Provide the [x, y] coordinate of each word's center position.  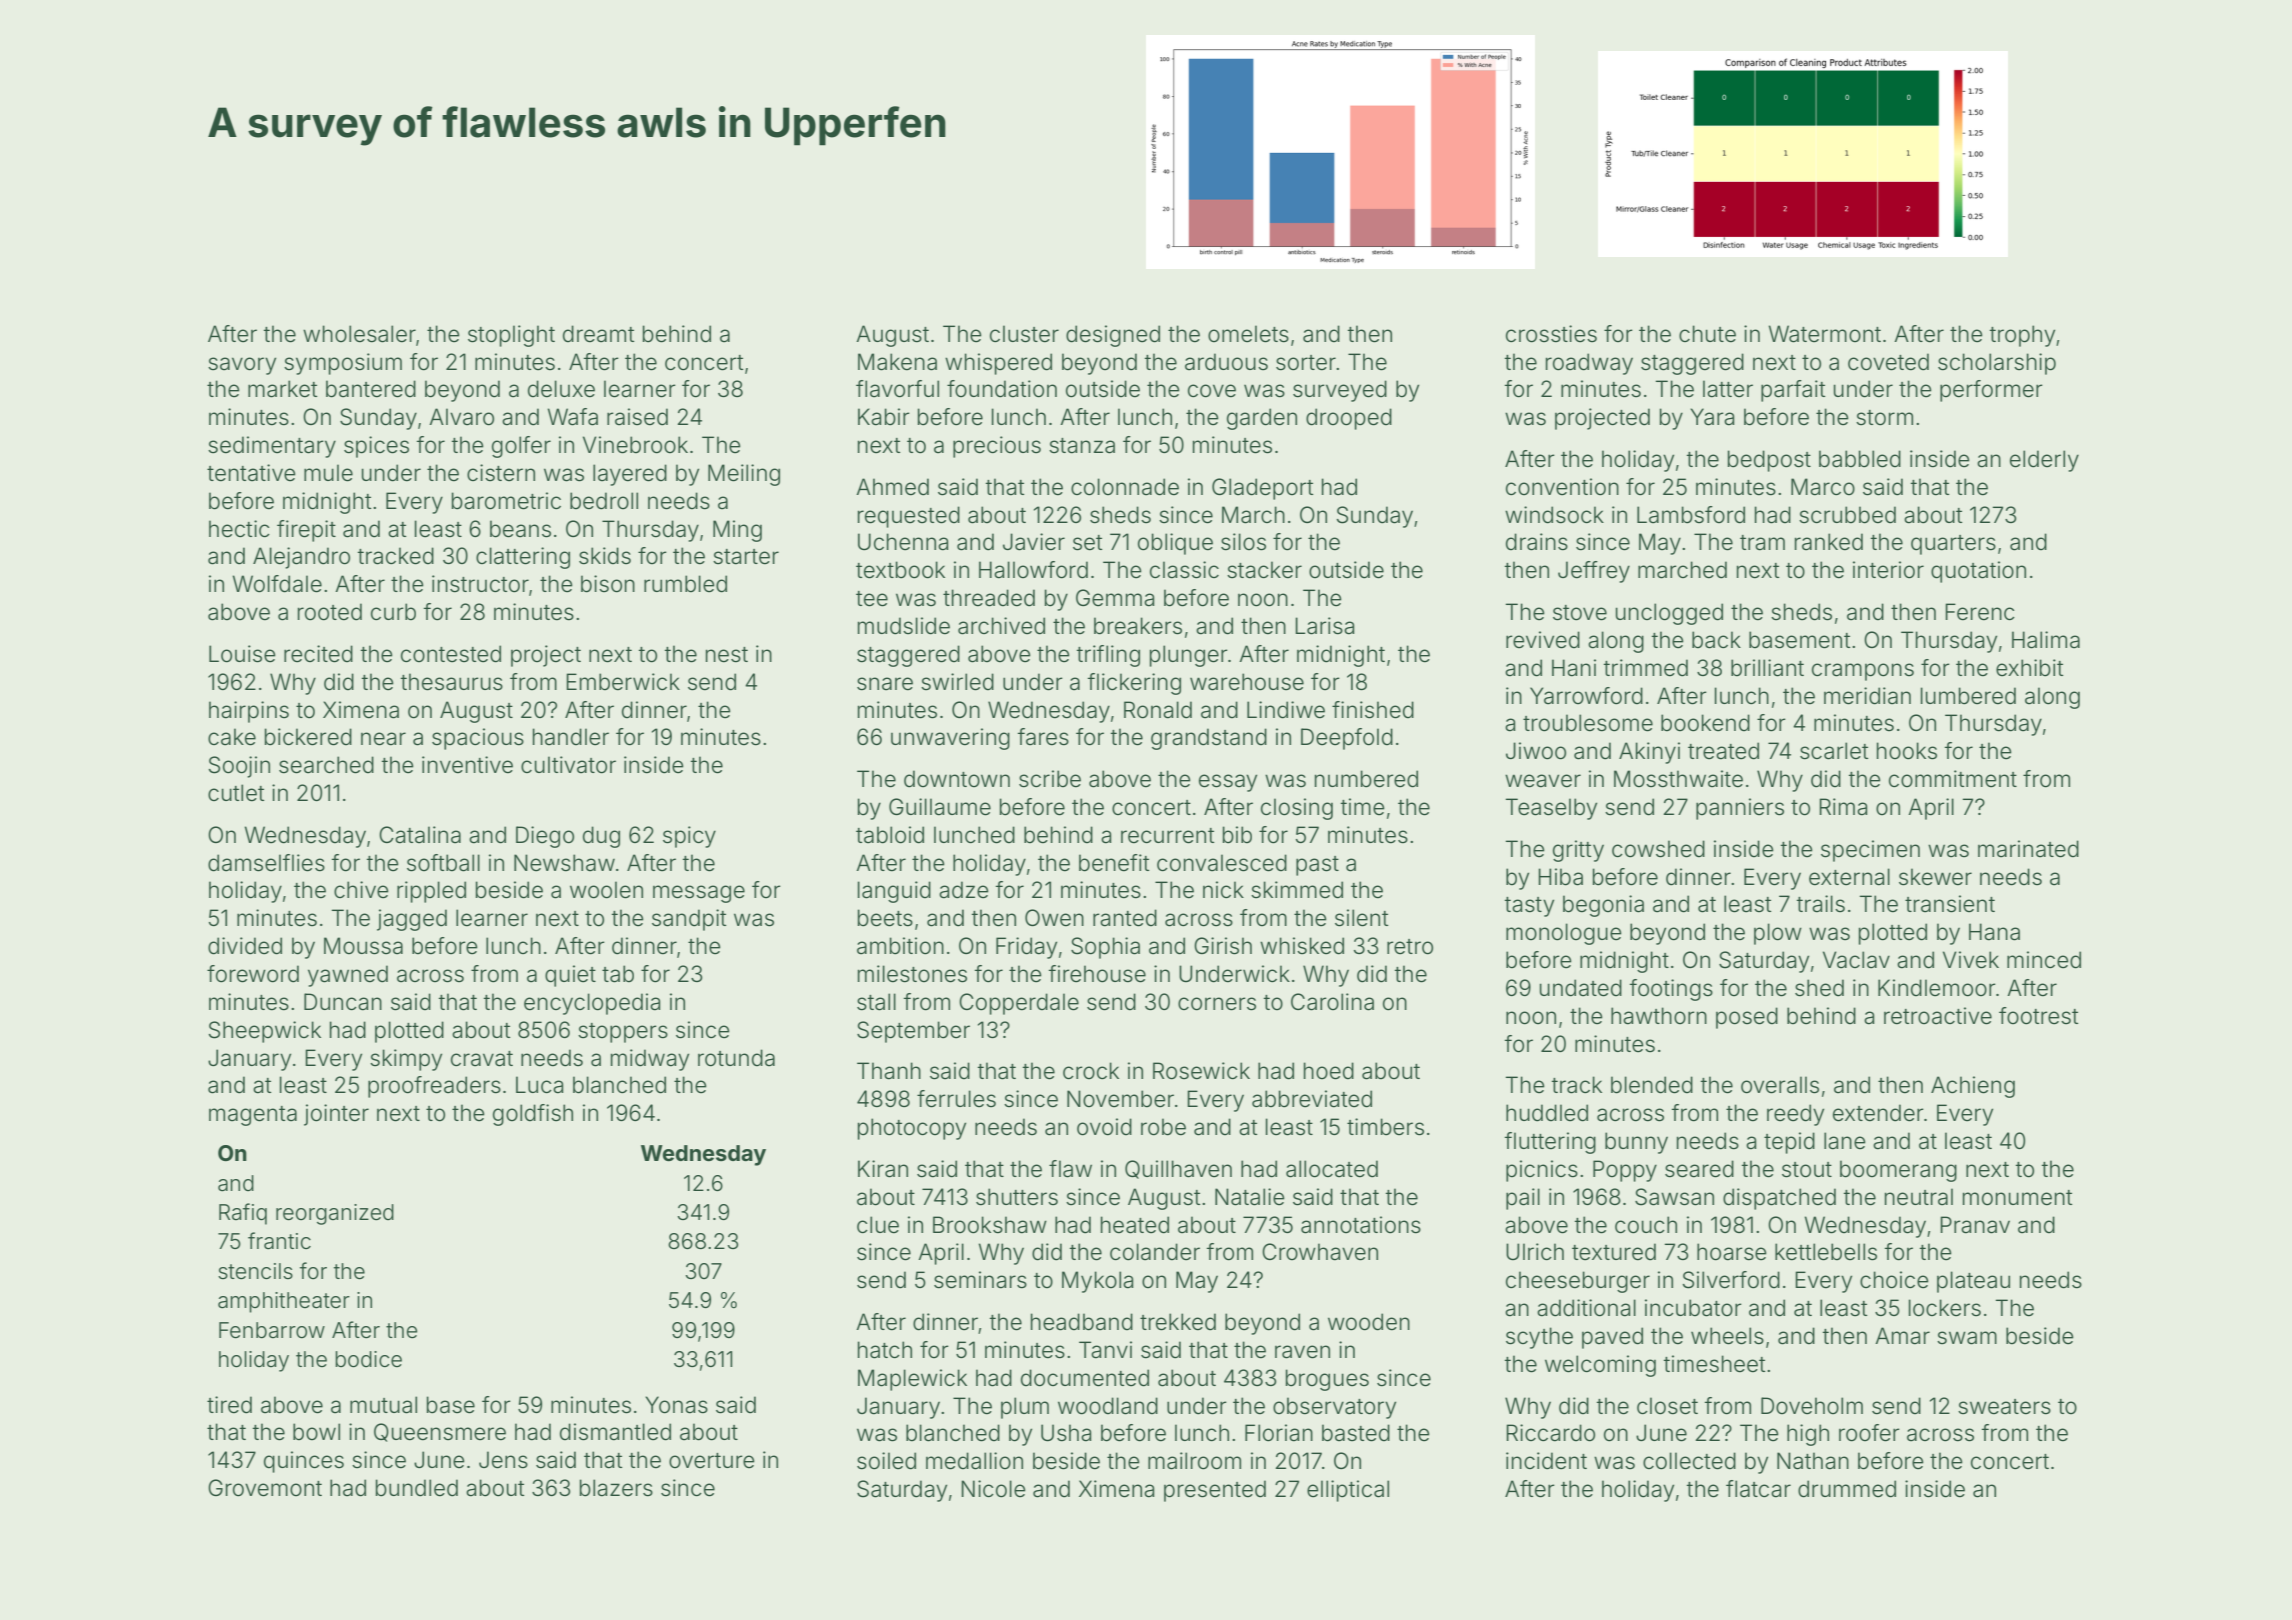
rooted [330, 612]
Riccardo [1550, 1433]
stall [876, 1002]
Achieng [1973, 1087]
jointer [336, 1115]
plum [1025, 1408]
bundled [417, 1488]
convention [1562, 487]
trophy [2022, 336]
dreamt [598, 334]
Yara [1712, 417]
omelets [1248, 334]
